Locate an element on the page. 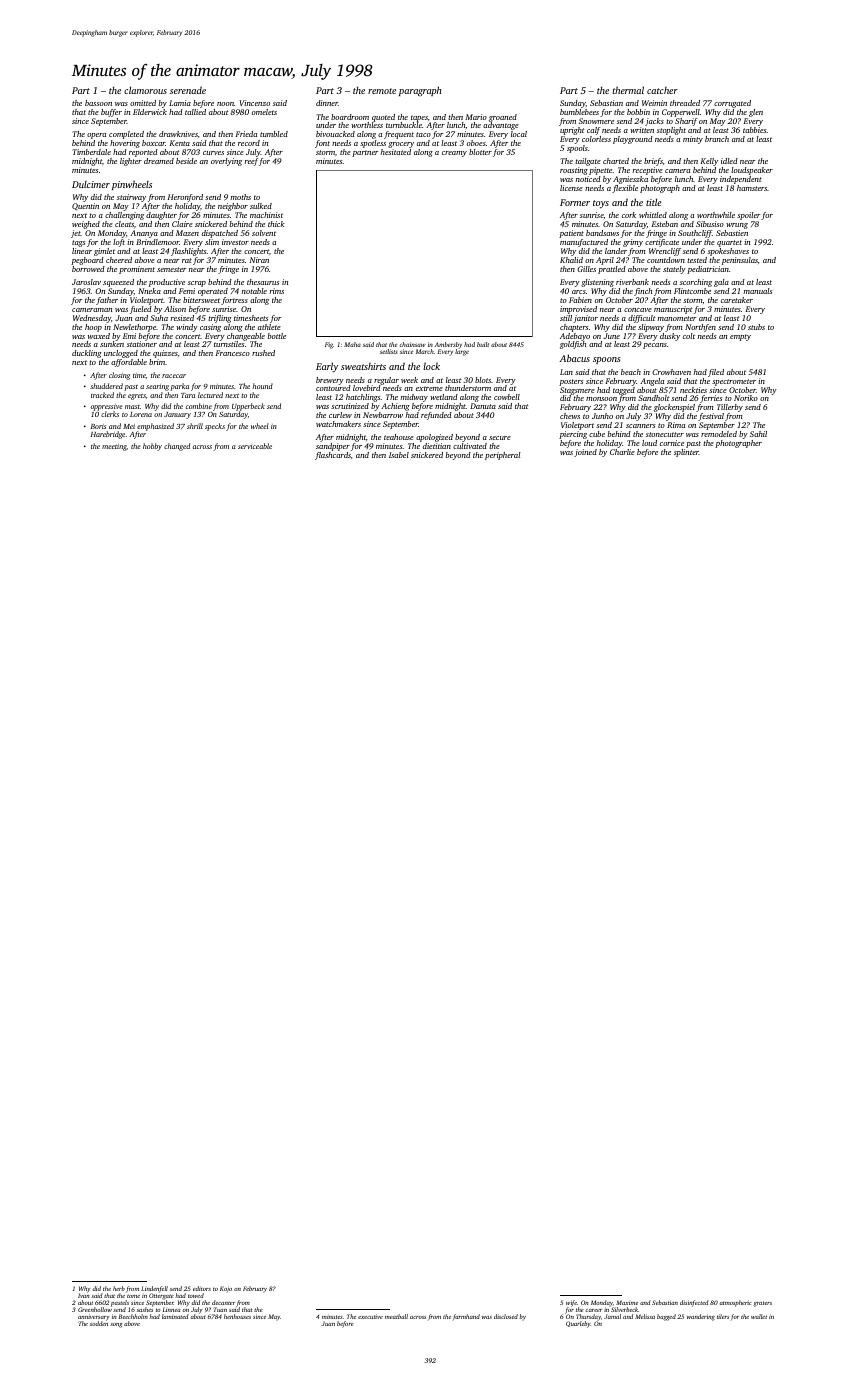 This document has height=1400, width=849. Kojo is located at coordinates (226, 1289).
